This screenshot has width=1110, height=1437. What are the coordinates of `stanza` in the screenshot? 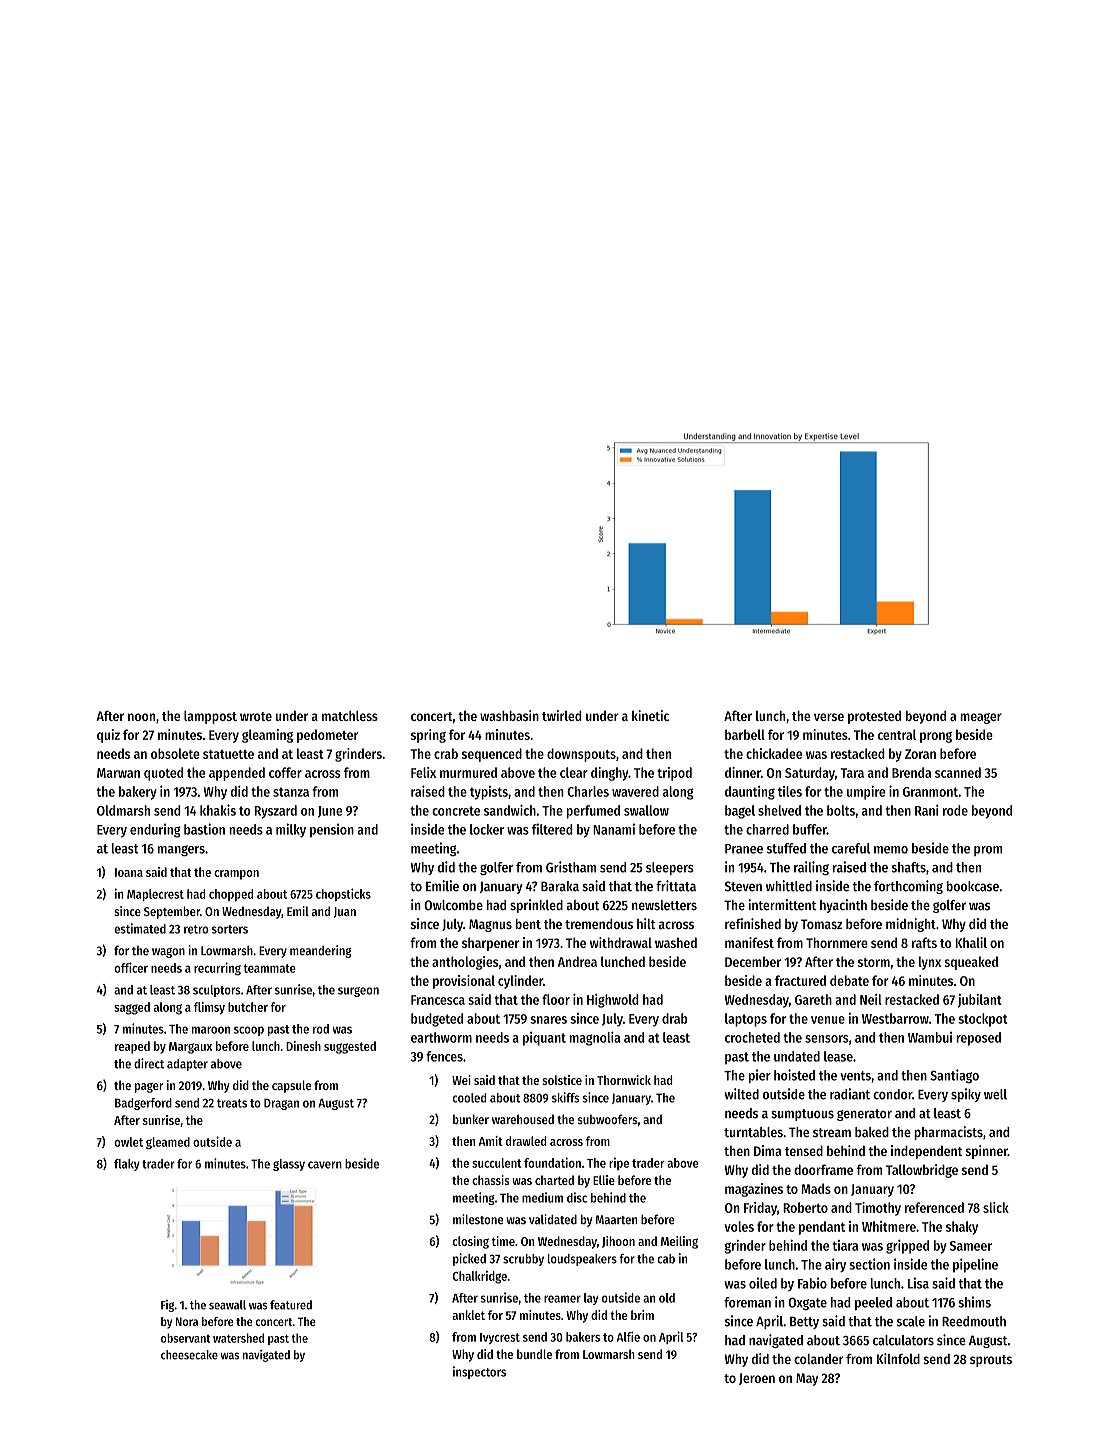 It's located at (291, 792).
